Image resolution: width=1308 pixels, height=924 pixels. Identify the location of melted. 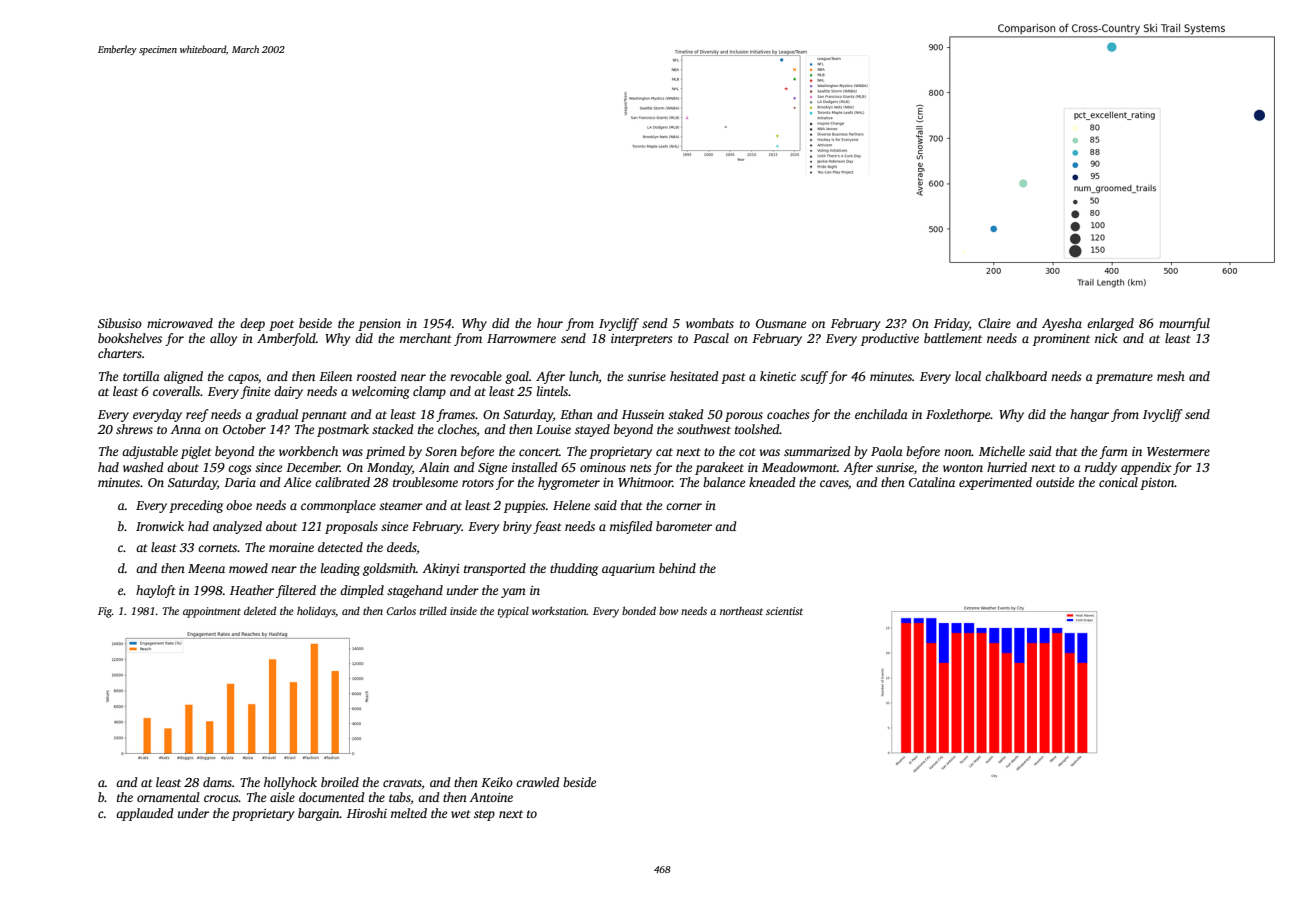
(409, 813).
